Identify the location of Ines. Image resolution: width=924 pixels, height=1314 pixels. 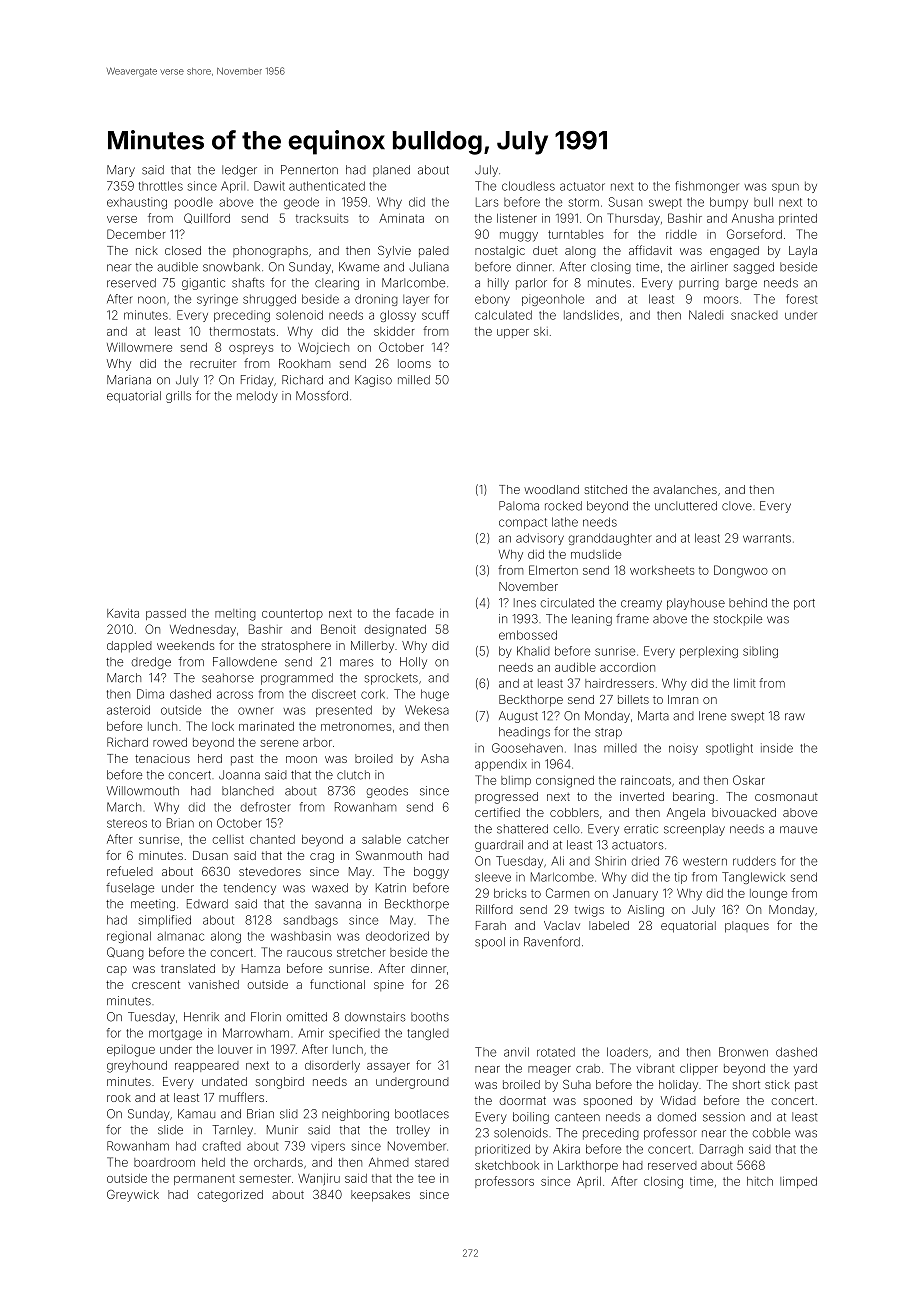
(525, 603).
